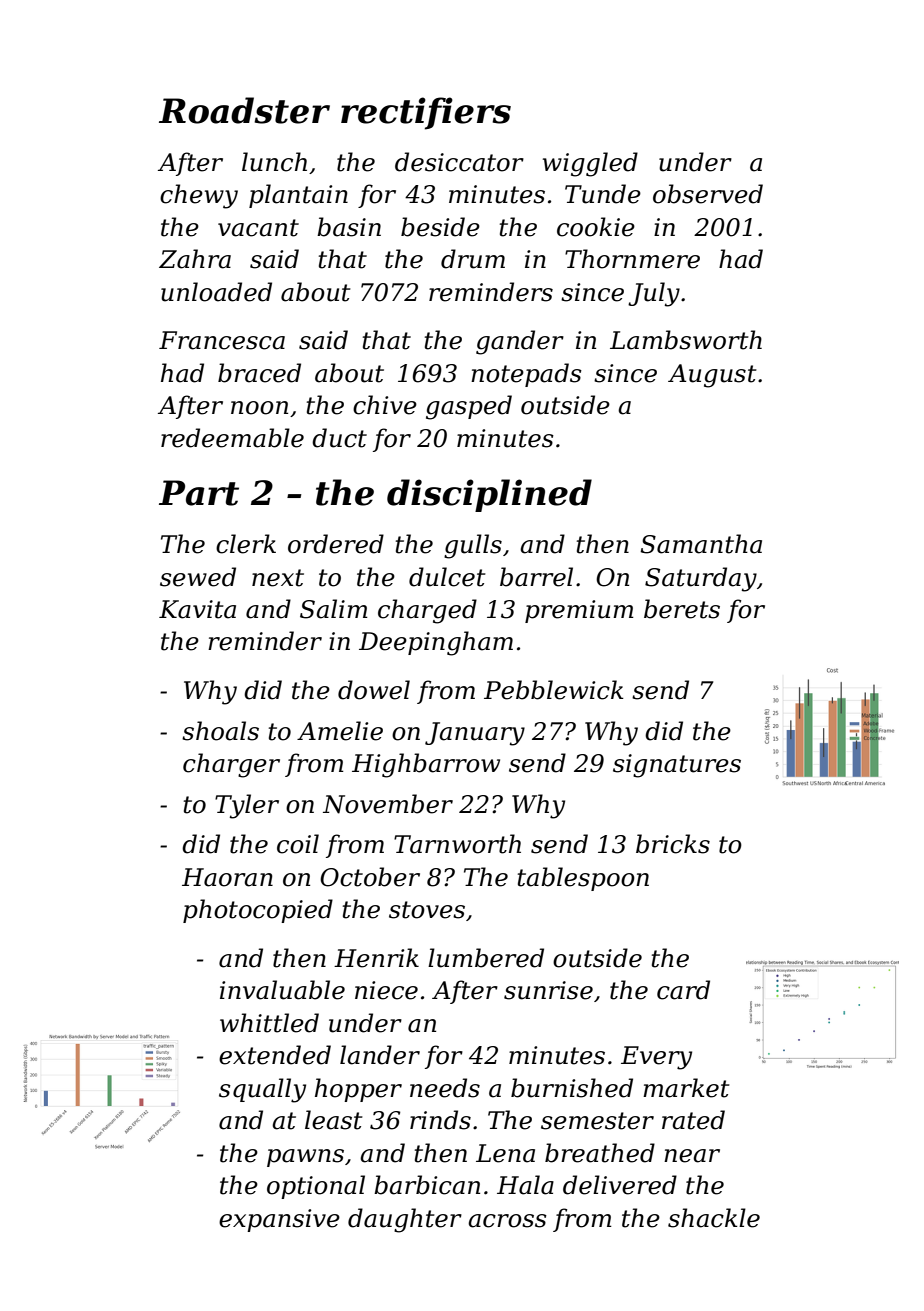 The width and height of the page is (924, 1311). What do you see at coordinates (673, 844) in the page?
I see `bricks` at bounding box center [673, 844].
